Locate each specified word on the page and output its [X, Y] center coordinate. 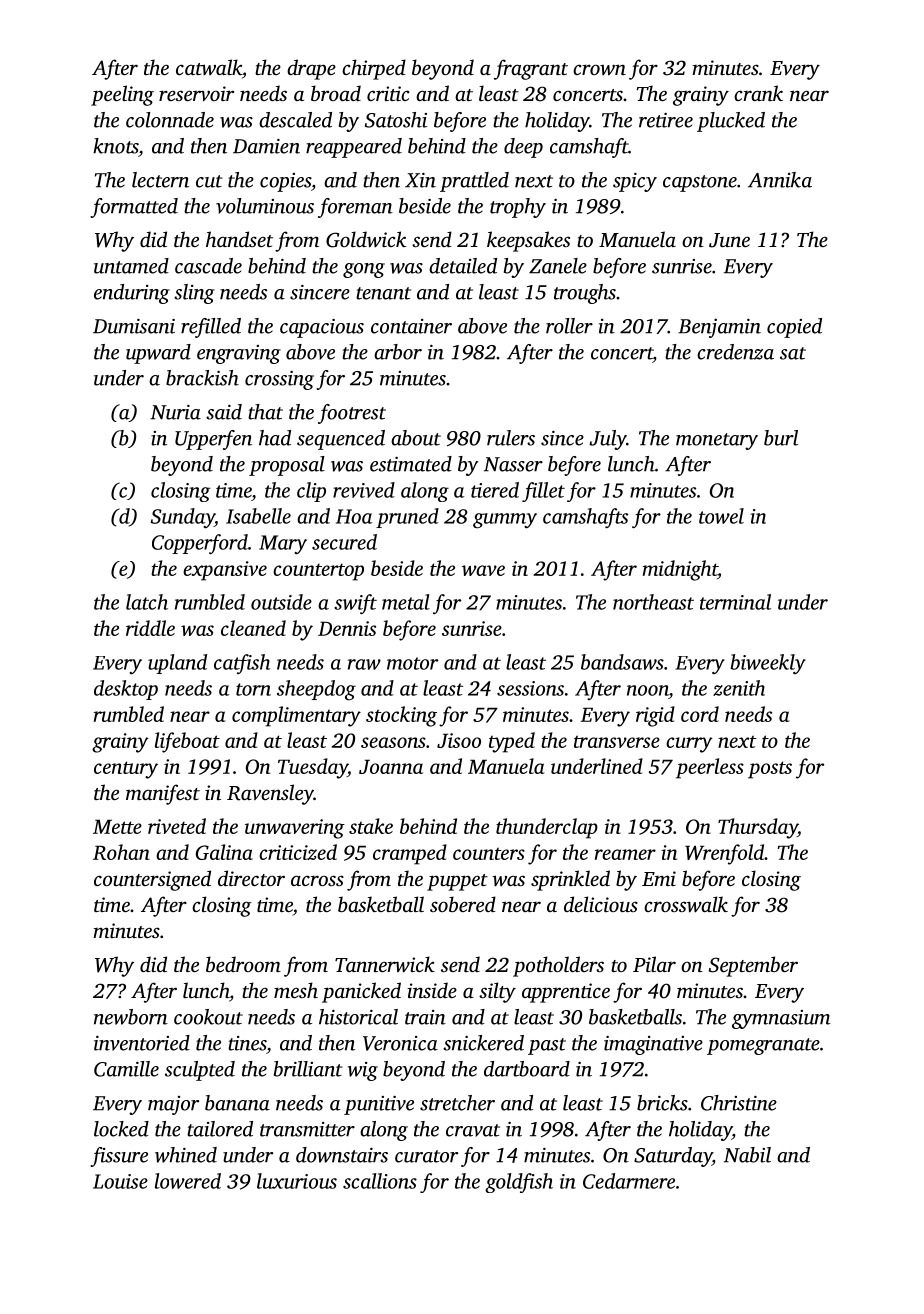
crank [758, 93]
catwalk [209, 67]
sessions [530, 688]
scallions [380, 1181]
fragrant [531, 69]
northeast [653, 602]
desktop [126, 690]
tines [247, 1043]
